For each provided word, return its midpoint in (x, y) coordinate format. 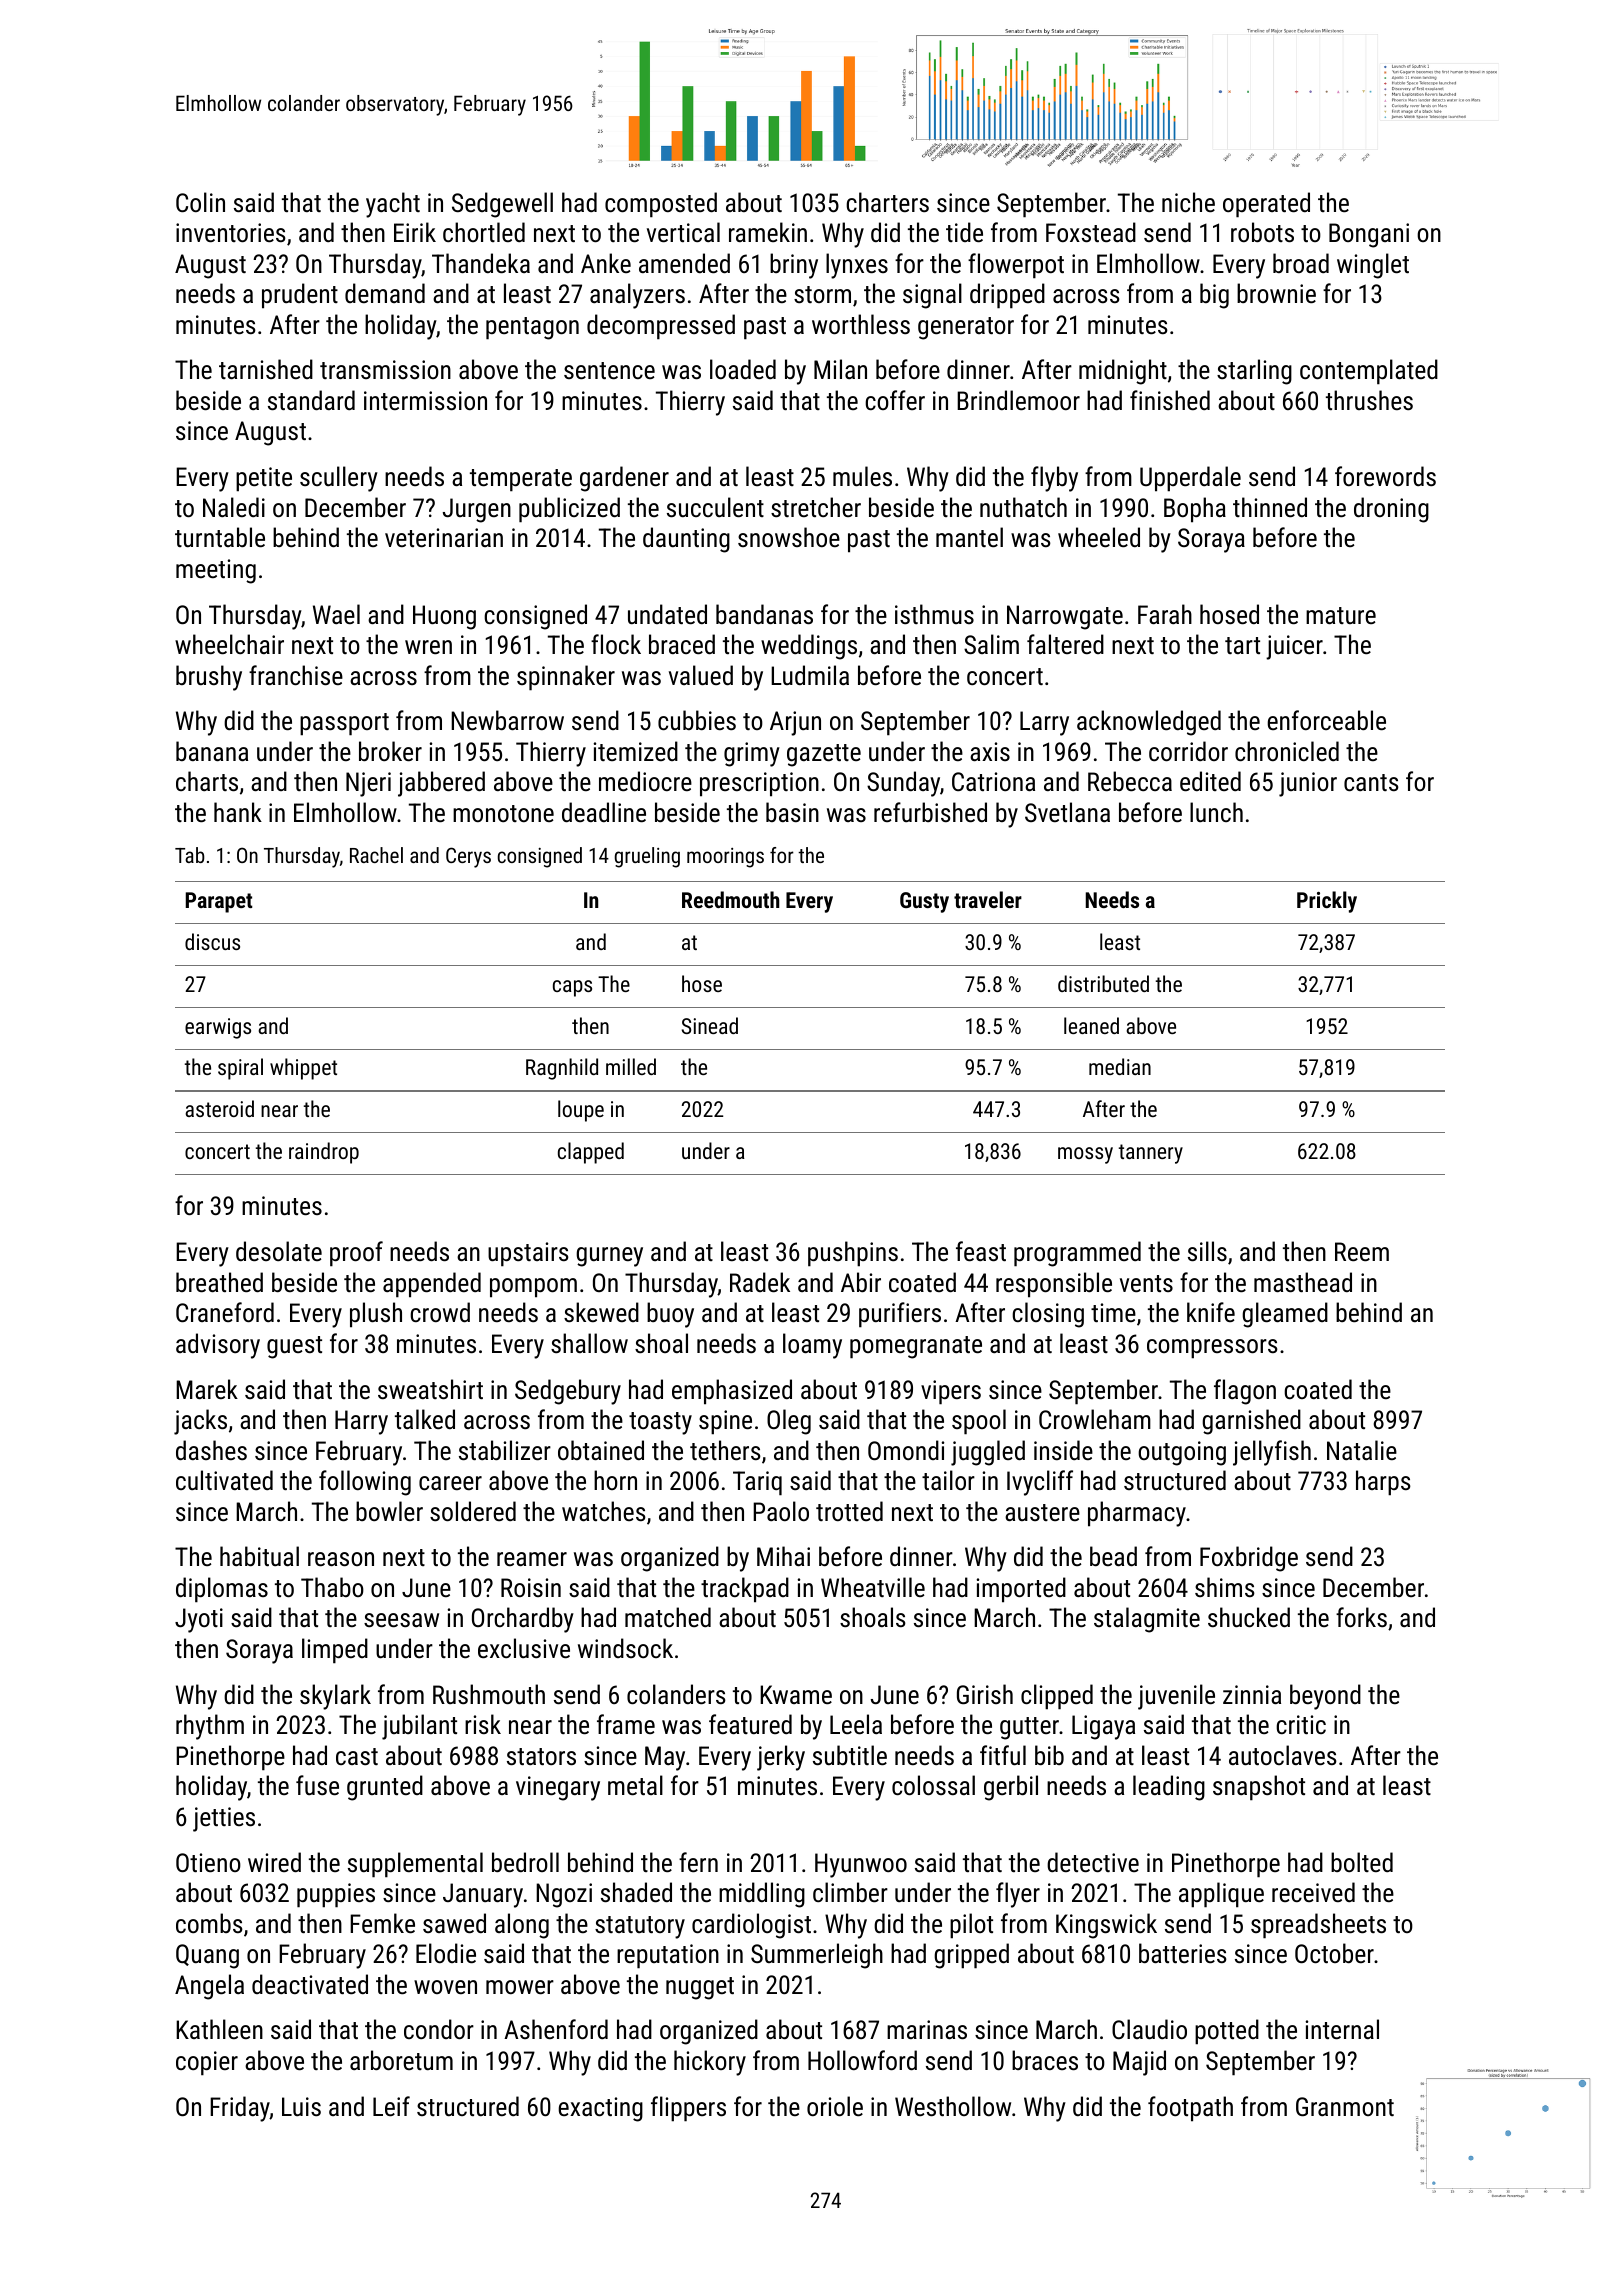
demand (385, 293)
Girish (985, 1694)
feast (981, 1251)
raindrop (324, 1153)
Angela (209, 1987)
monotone (503, 813)
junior (1308, 784)
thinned (1270, 507)
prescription (759, 784)
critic (1301, 1724)
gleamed (1285, 1315)
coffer (895, 400)
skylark (335, 1697)
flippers (688, 2109)
